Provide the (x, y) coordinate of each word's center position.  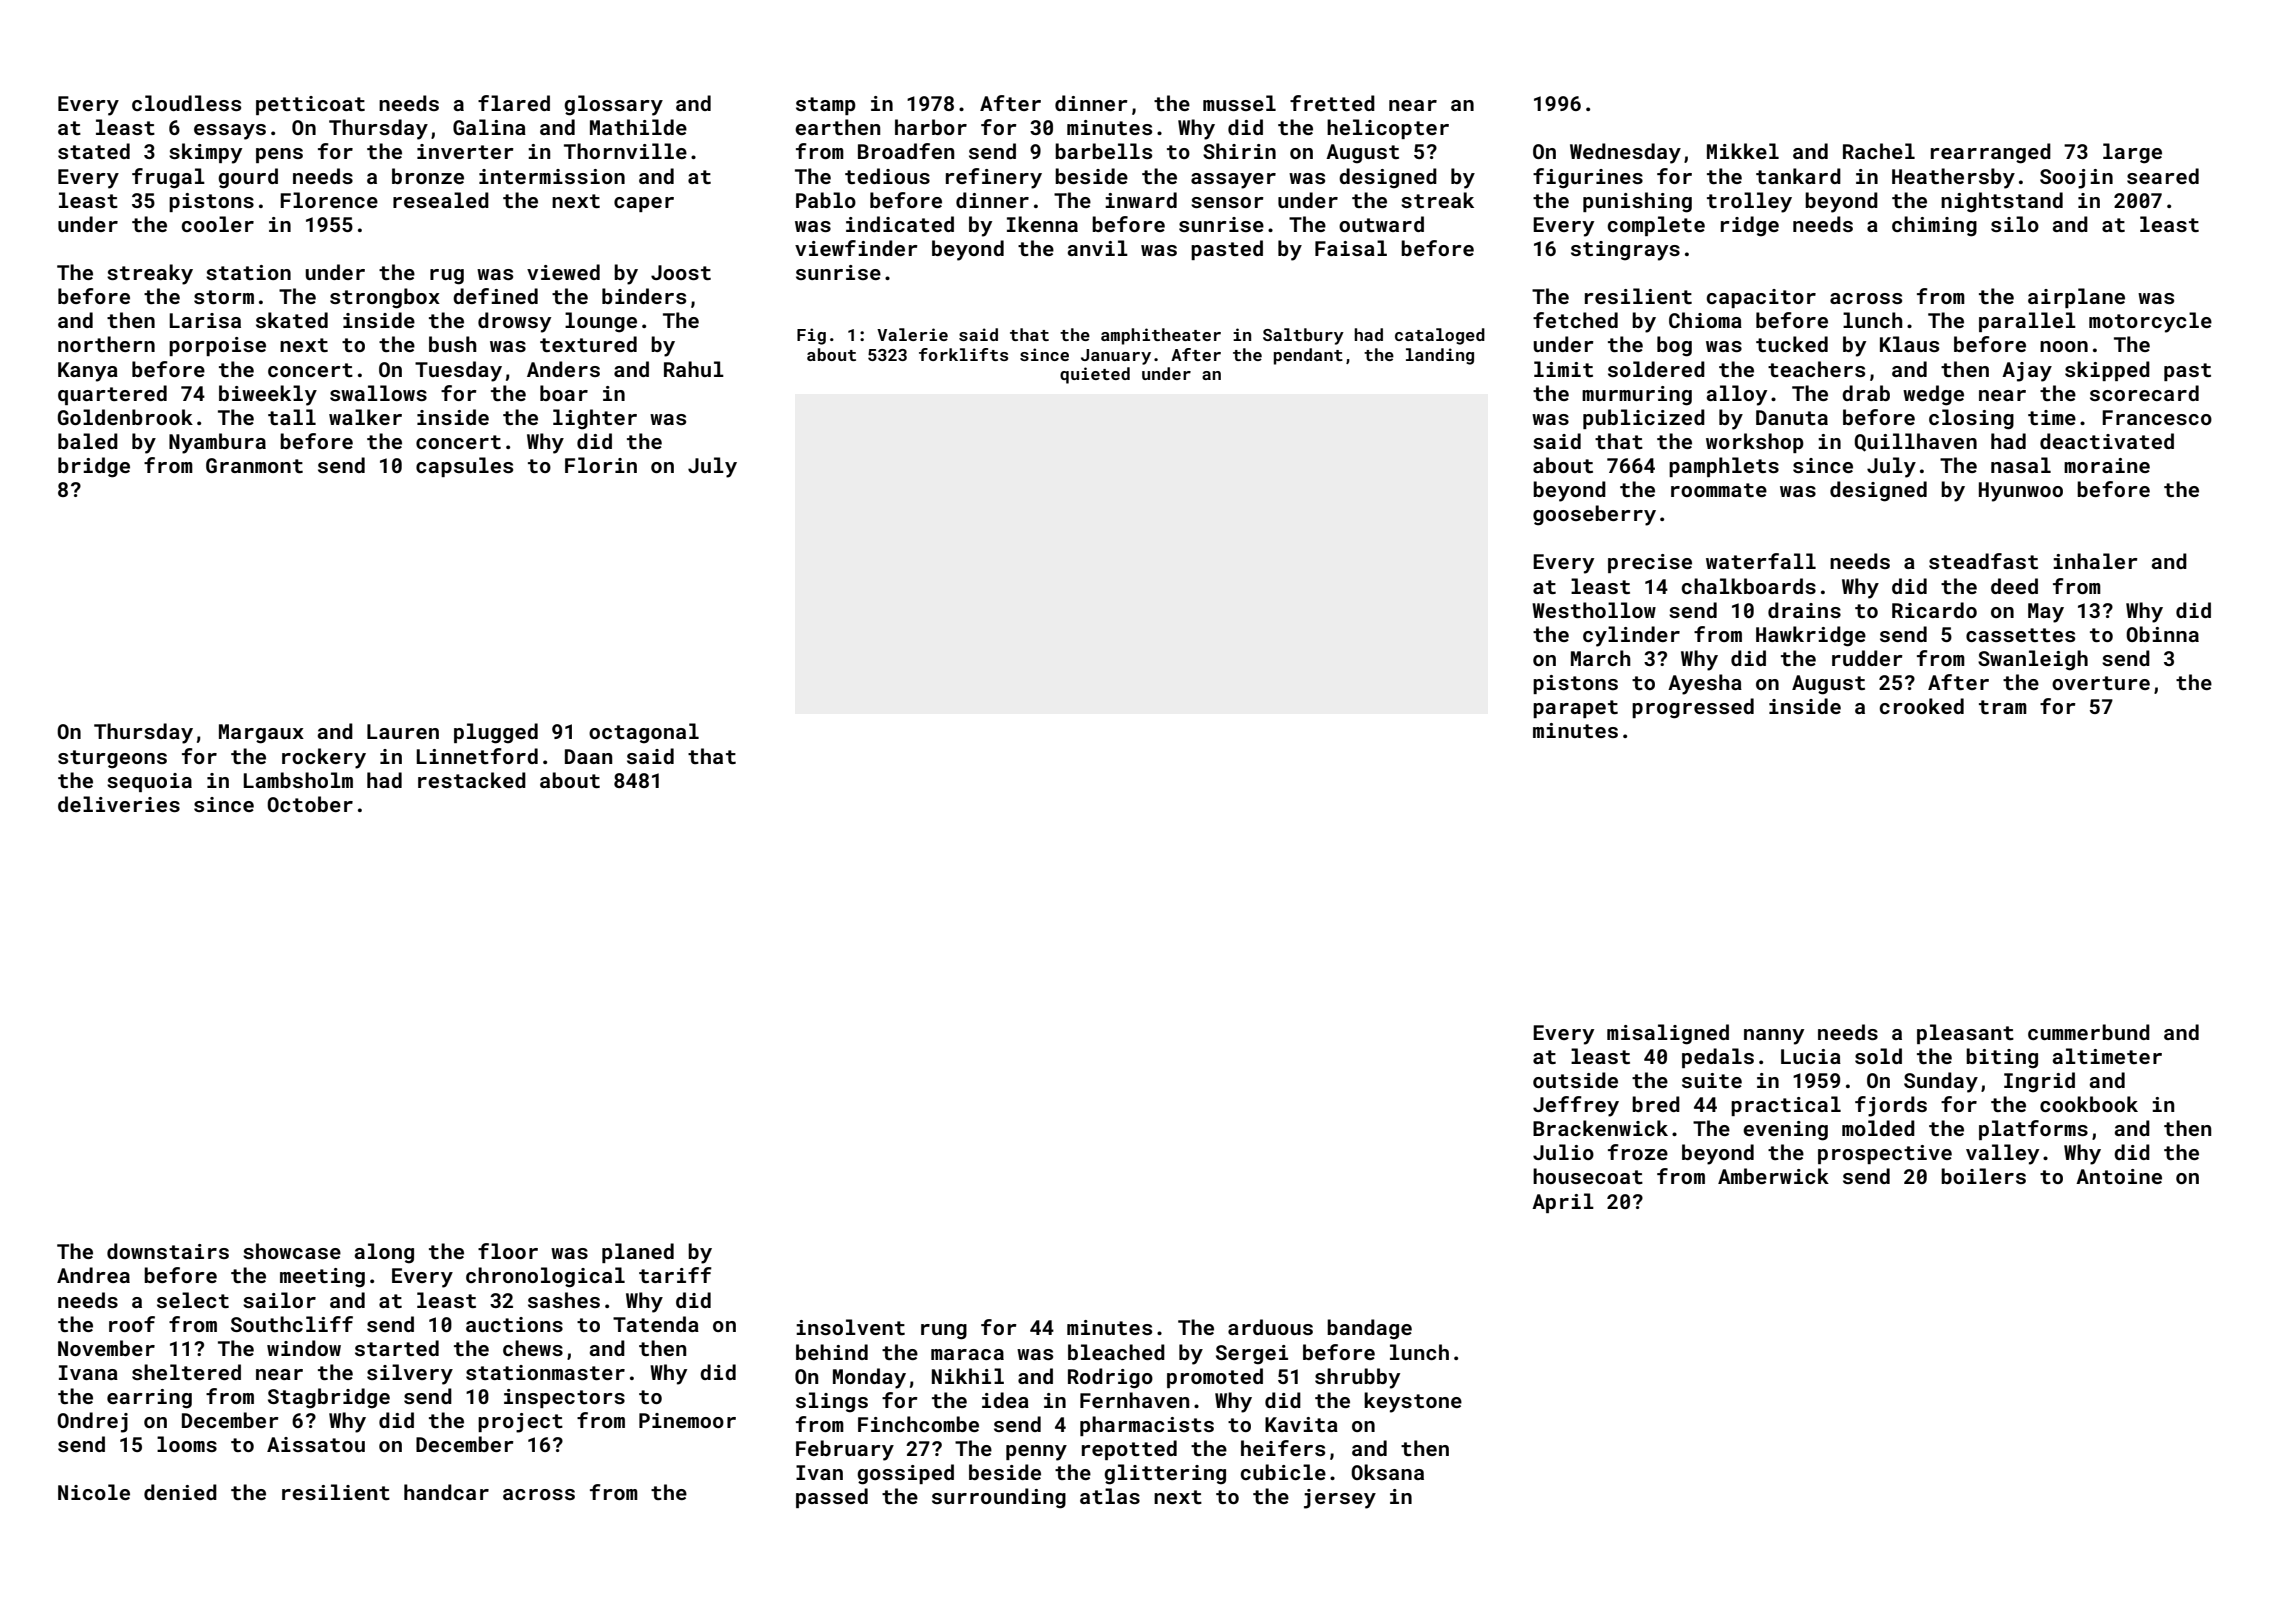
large (2132, 153)
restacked (472, 780)
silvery (410, 1374)
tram (2003, 707)
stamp (826, 106)
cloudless (186, 103)
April (1563, 1203)
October (310, 804)
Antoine (2119, 1176)
